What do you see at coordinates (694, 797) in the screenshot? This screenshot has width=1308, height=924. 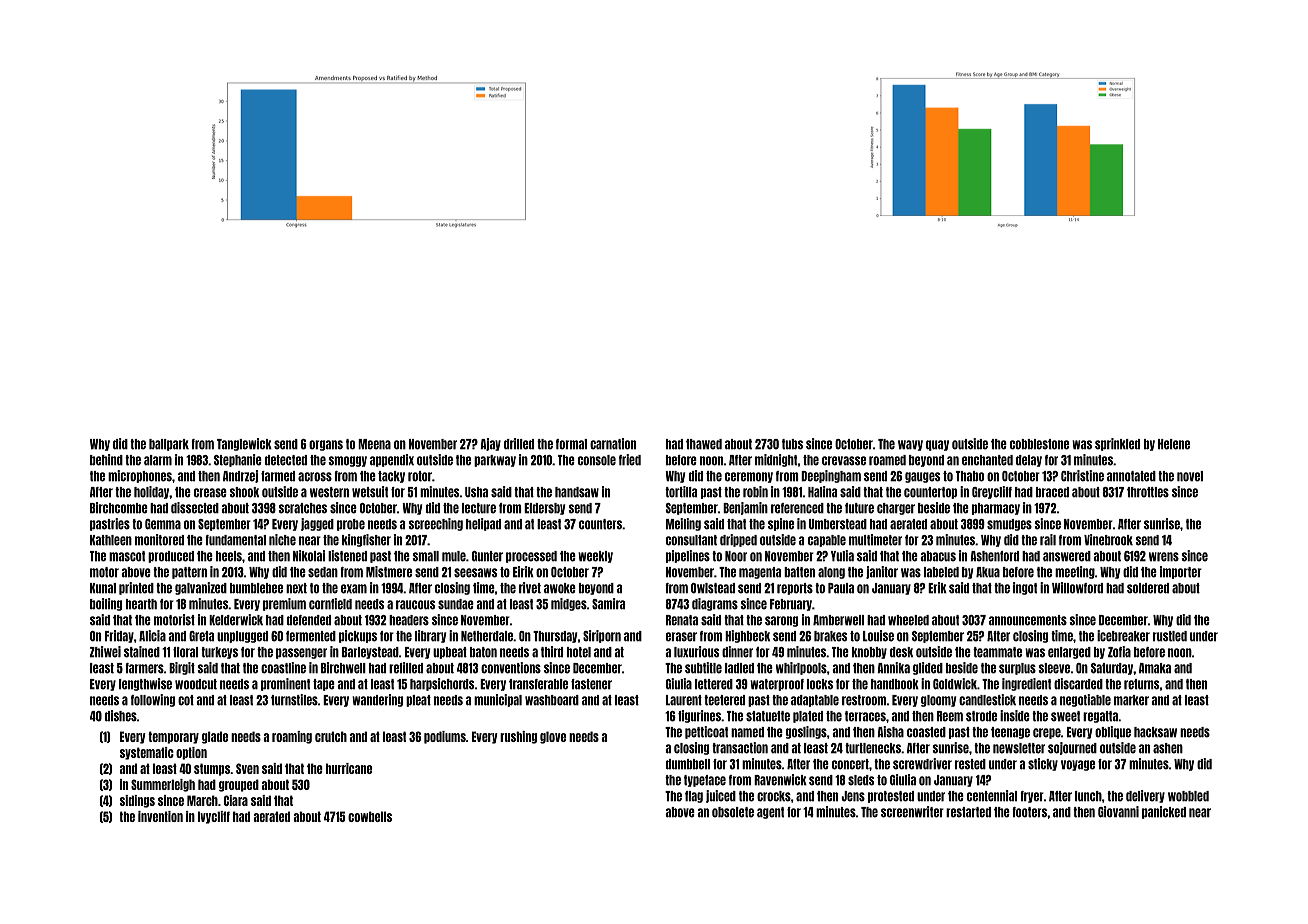 I see `flag` at bounding box center [694, 797].
